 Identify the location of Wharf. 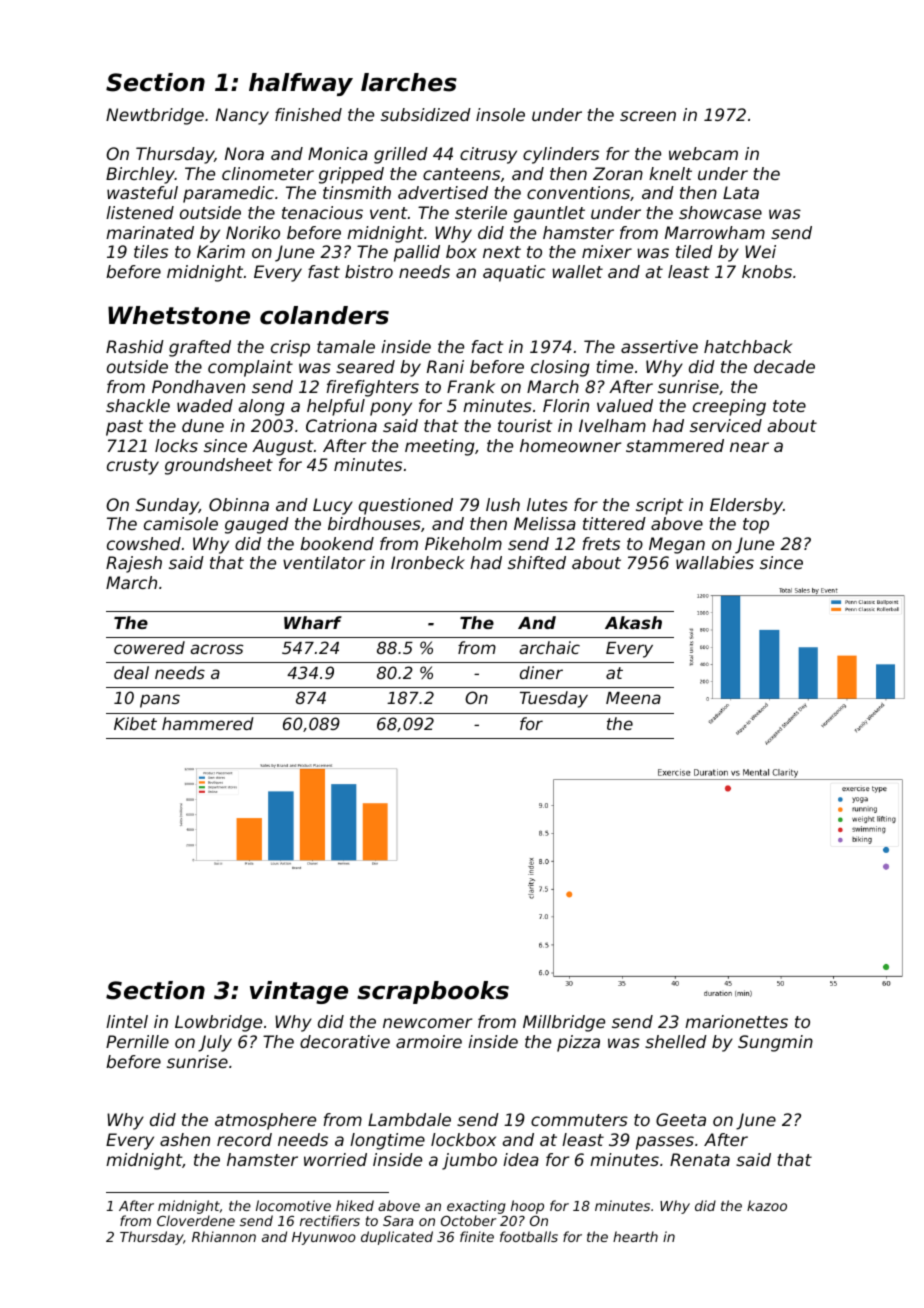
(313, 622).
